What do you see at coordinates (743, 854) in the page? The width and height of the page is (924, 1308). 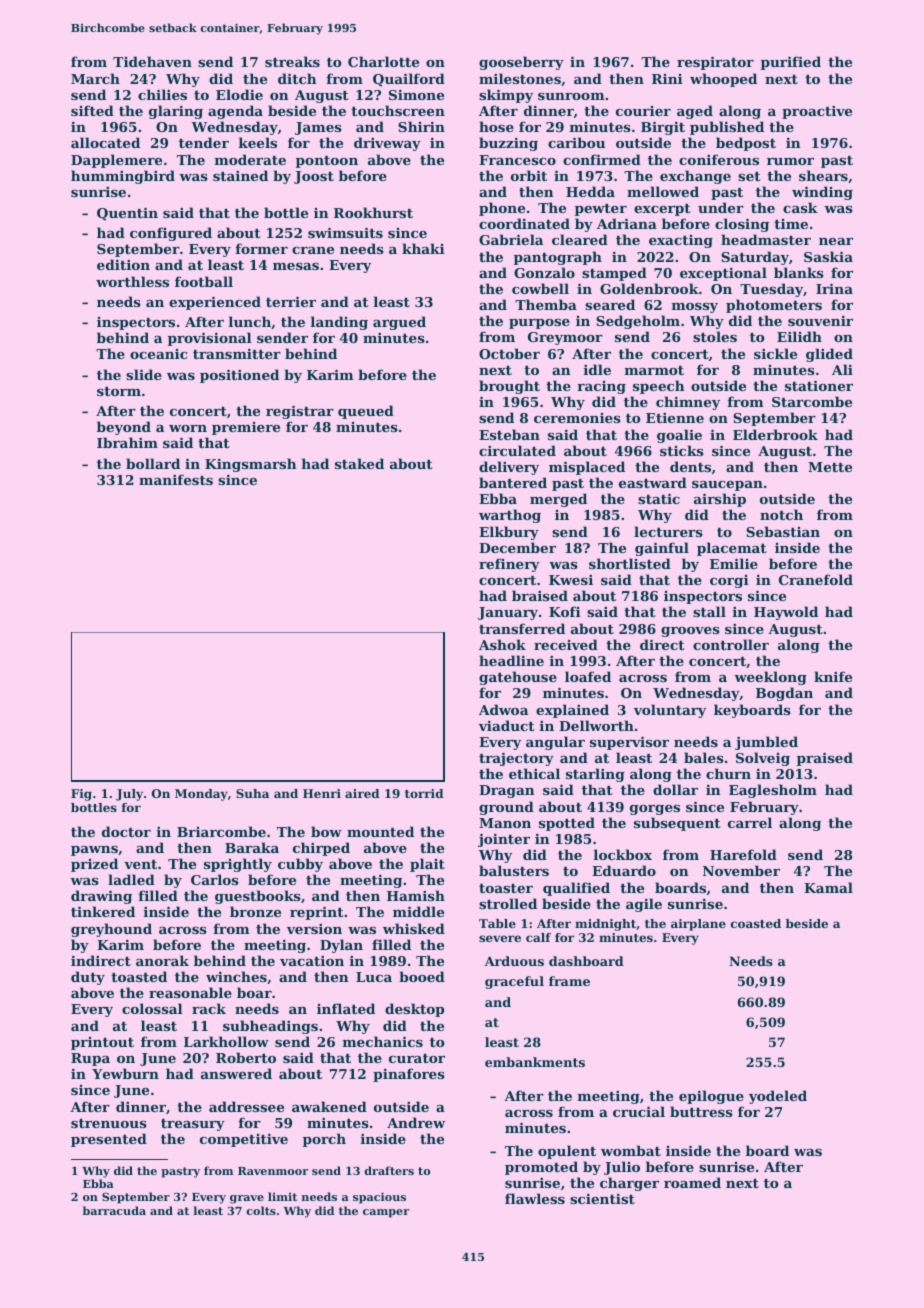 I see `Harefold` at bounding box center [743, 854].
